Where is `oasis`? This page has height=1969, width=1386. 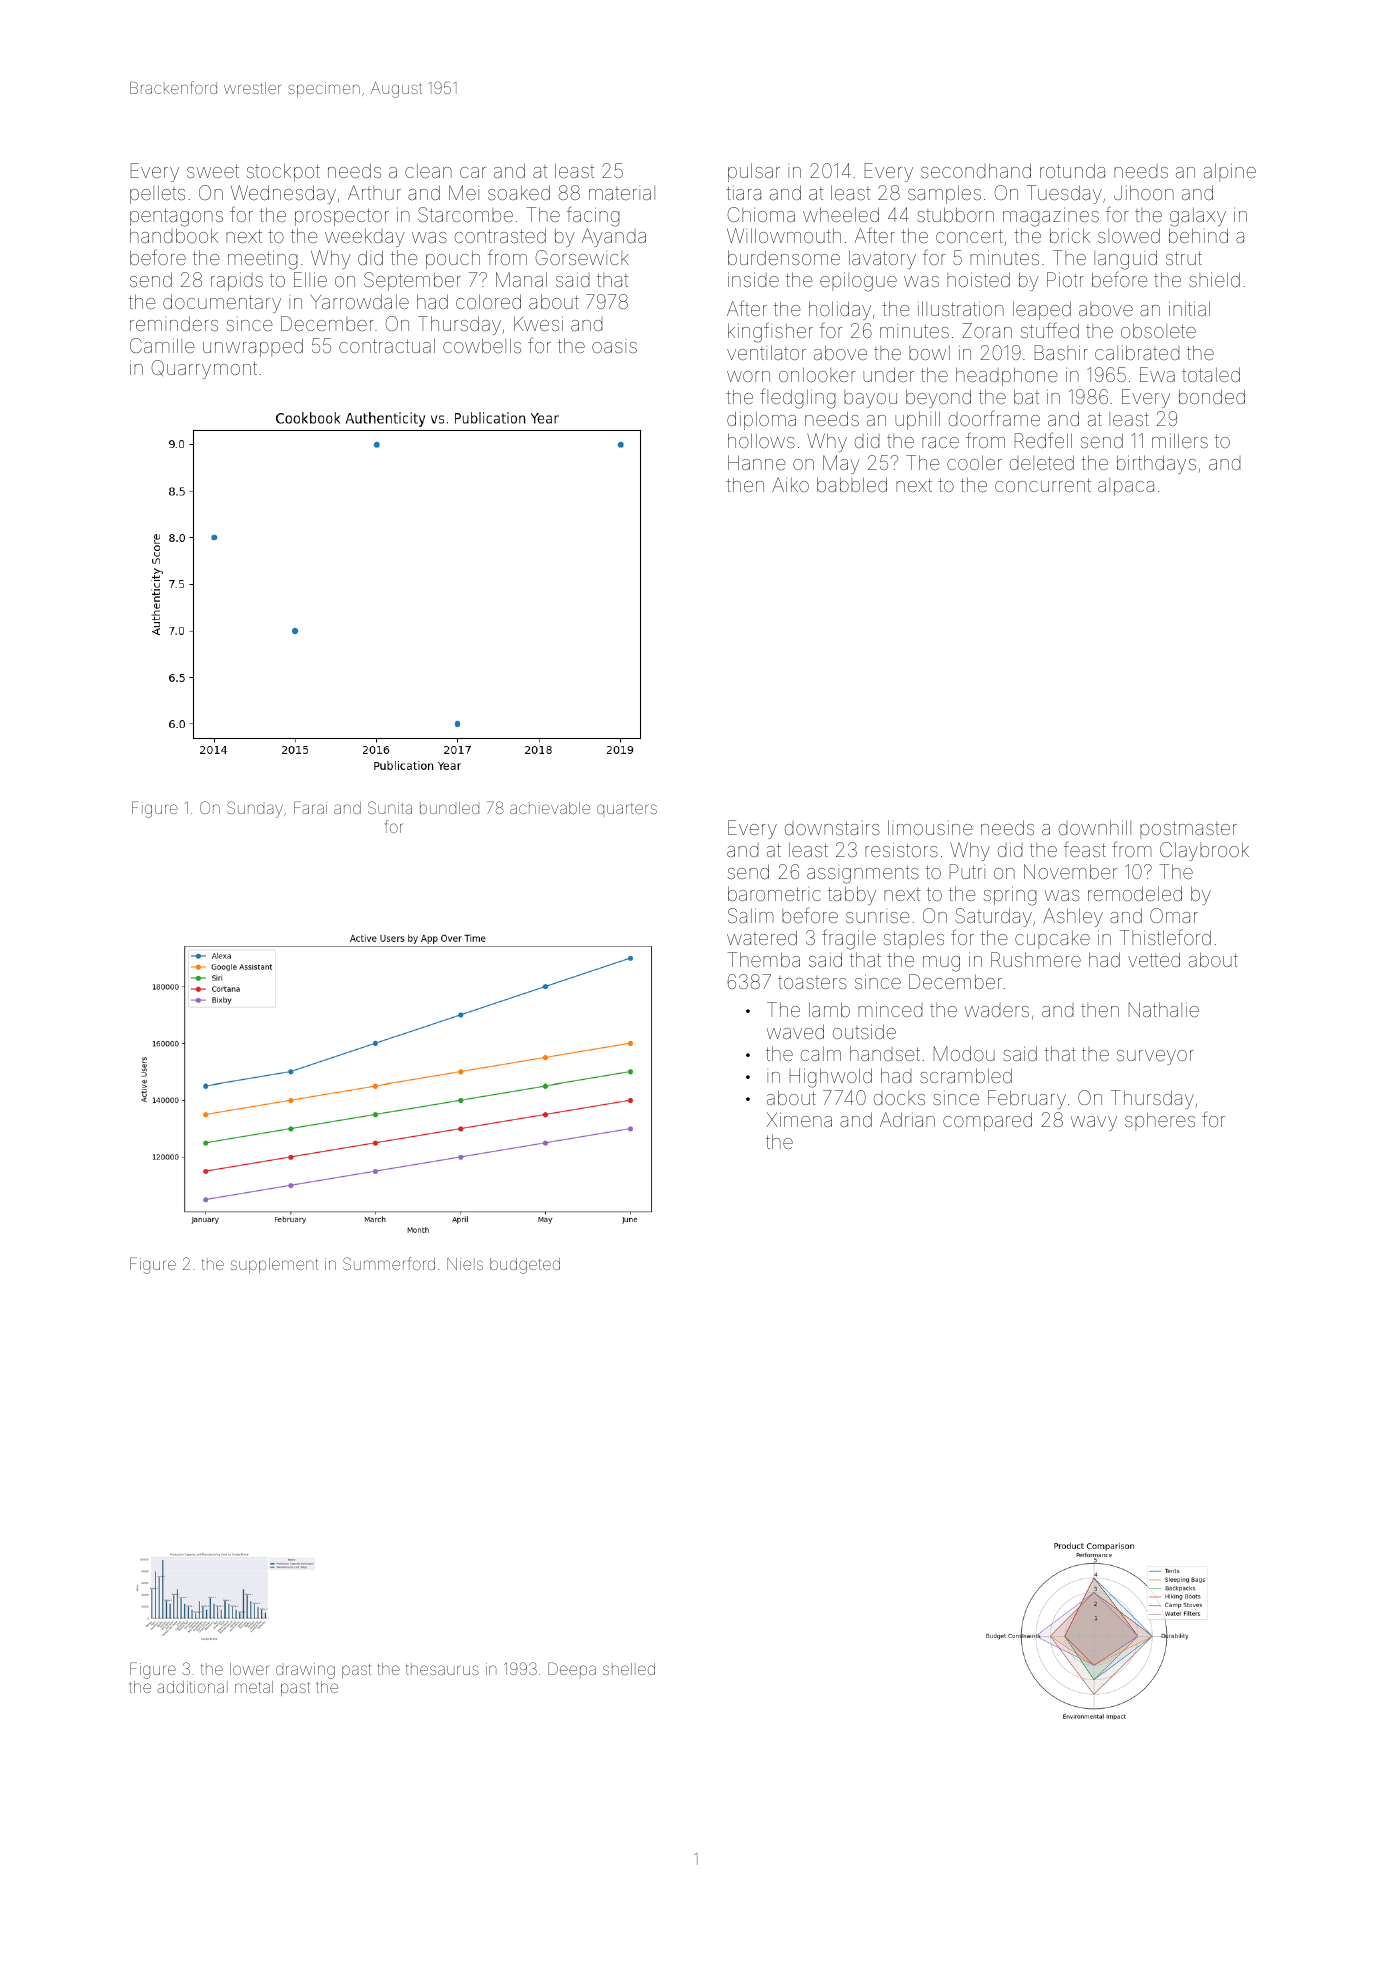 oasis is located at coordinates (614, 347).
